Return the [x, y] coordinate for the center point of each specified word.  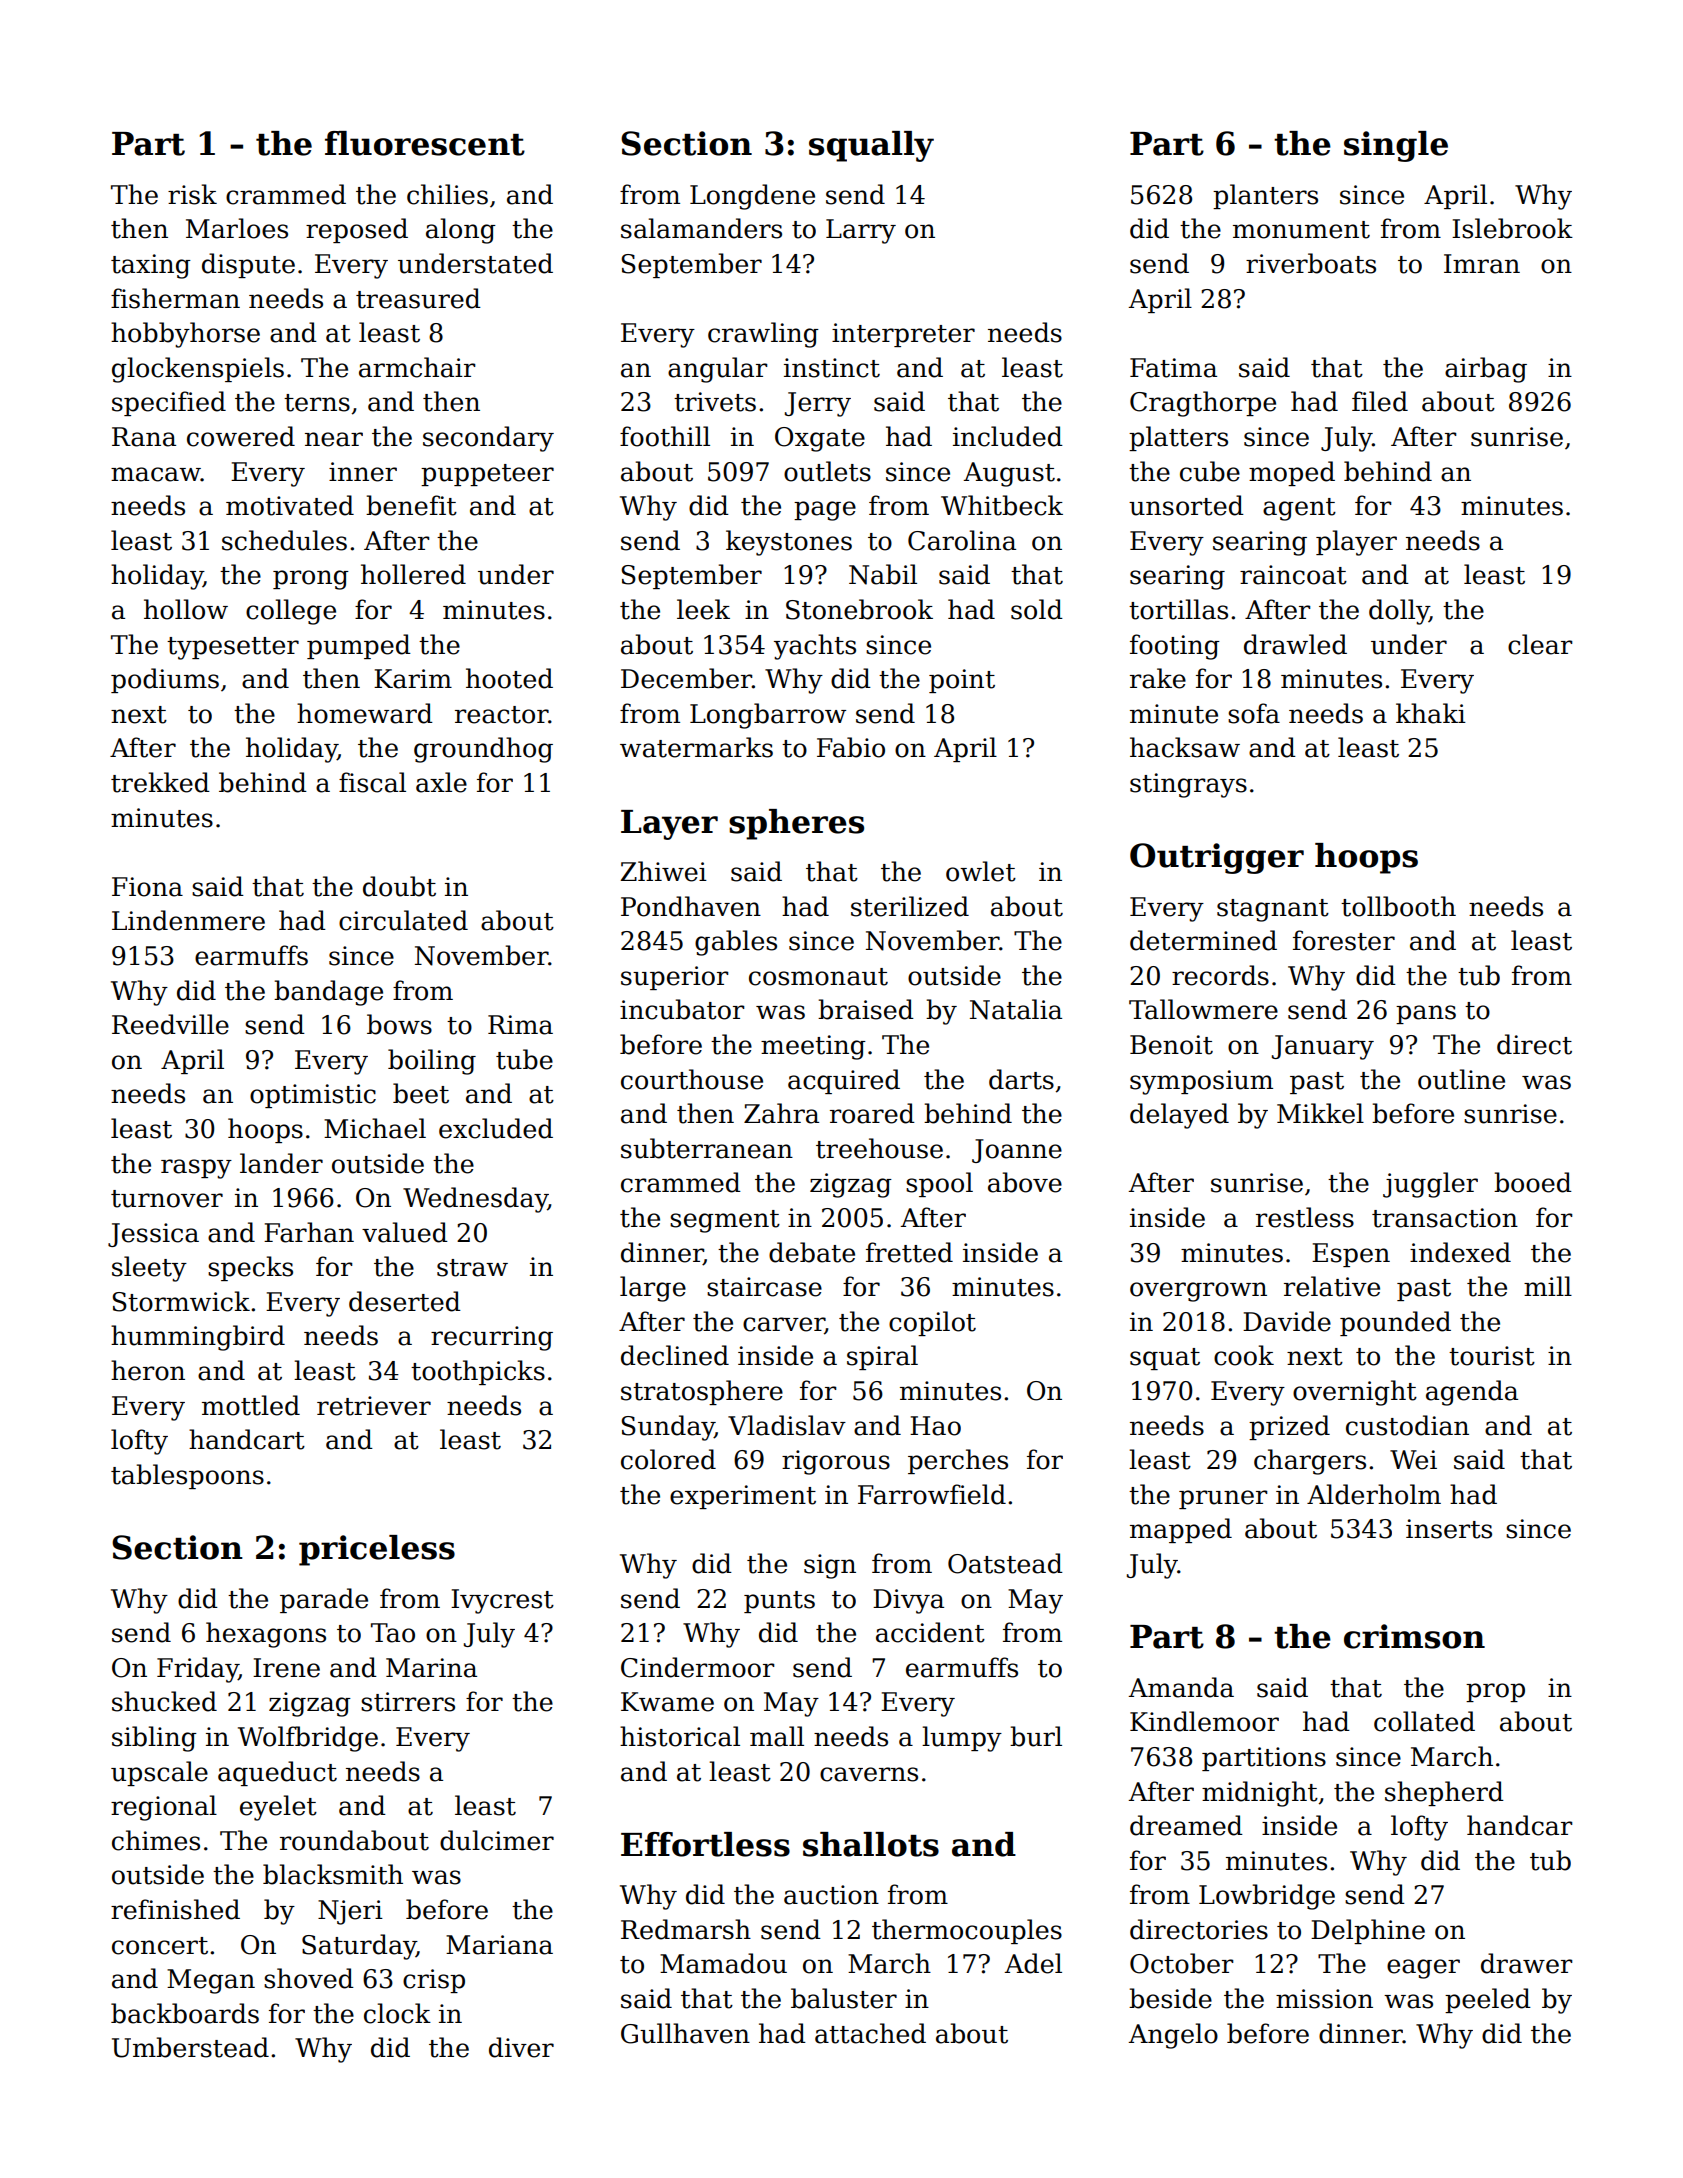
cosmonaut [818, 977]
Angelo [1173, 2036]
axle [441, 782]
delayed [1179, 1116]
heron [148, 1370]
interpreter [903, 335]
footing [1175, 647]
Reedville [170, 1024]
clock [397, 2013]
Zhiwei [663, 871]
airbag [1486, 370]
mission [1324, 1999]
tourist [1492, 1356]
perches [958, 1461]
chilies [447, 194]
